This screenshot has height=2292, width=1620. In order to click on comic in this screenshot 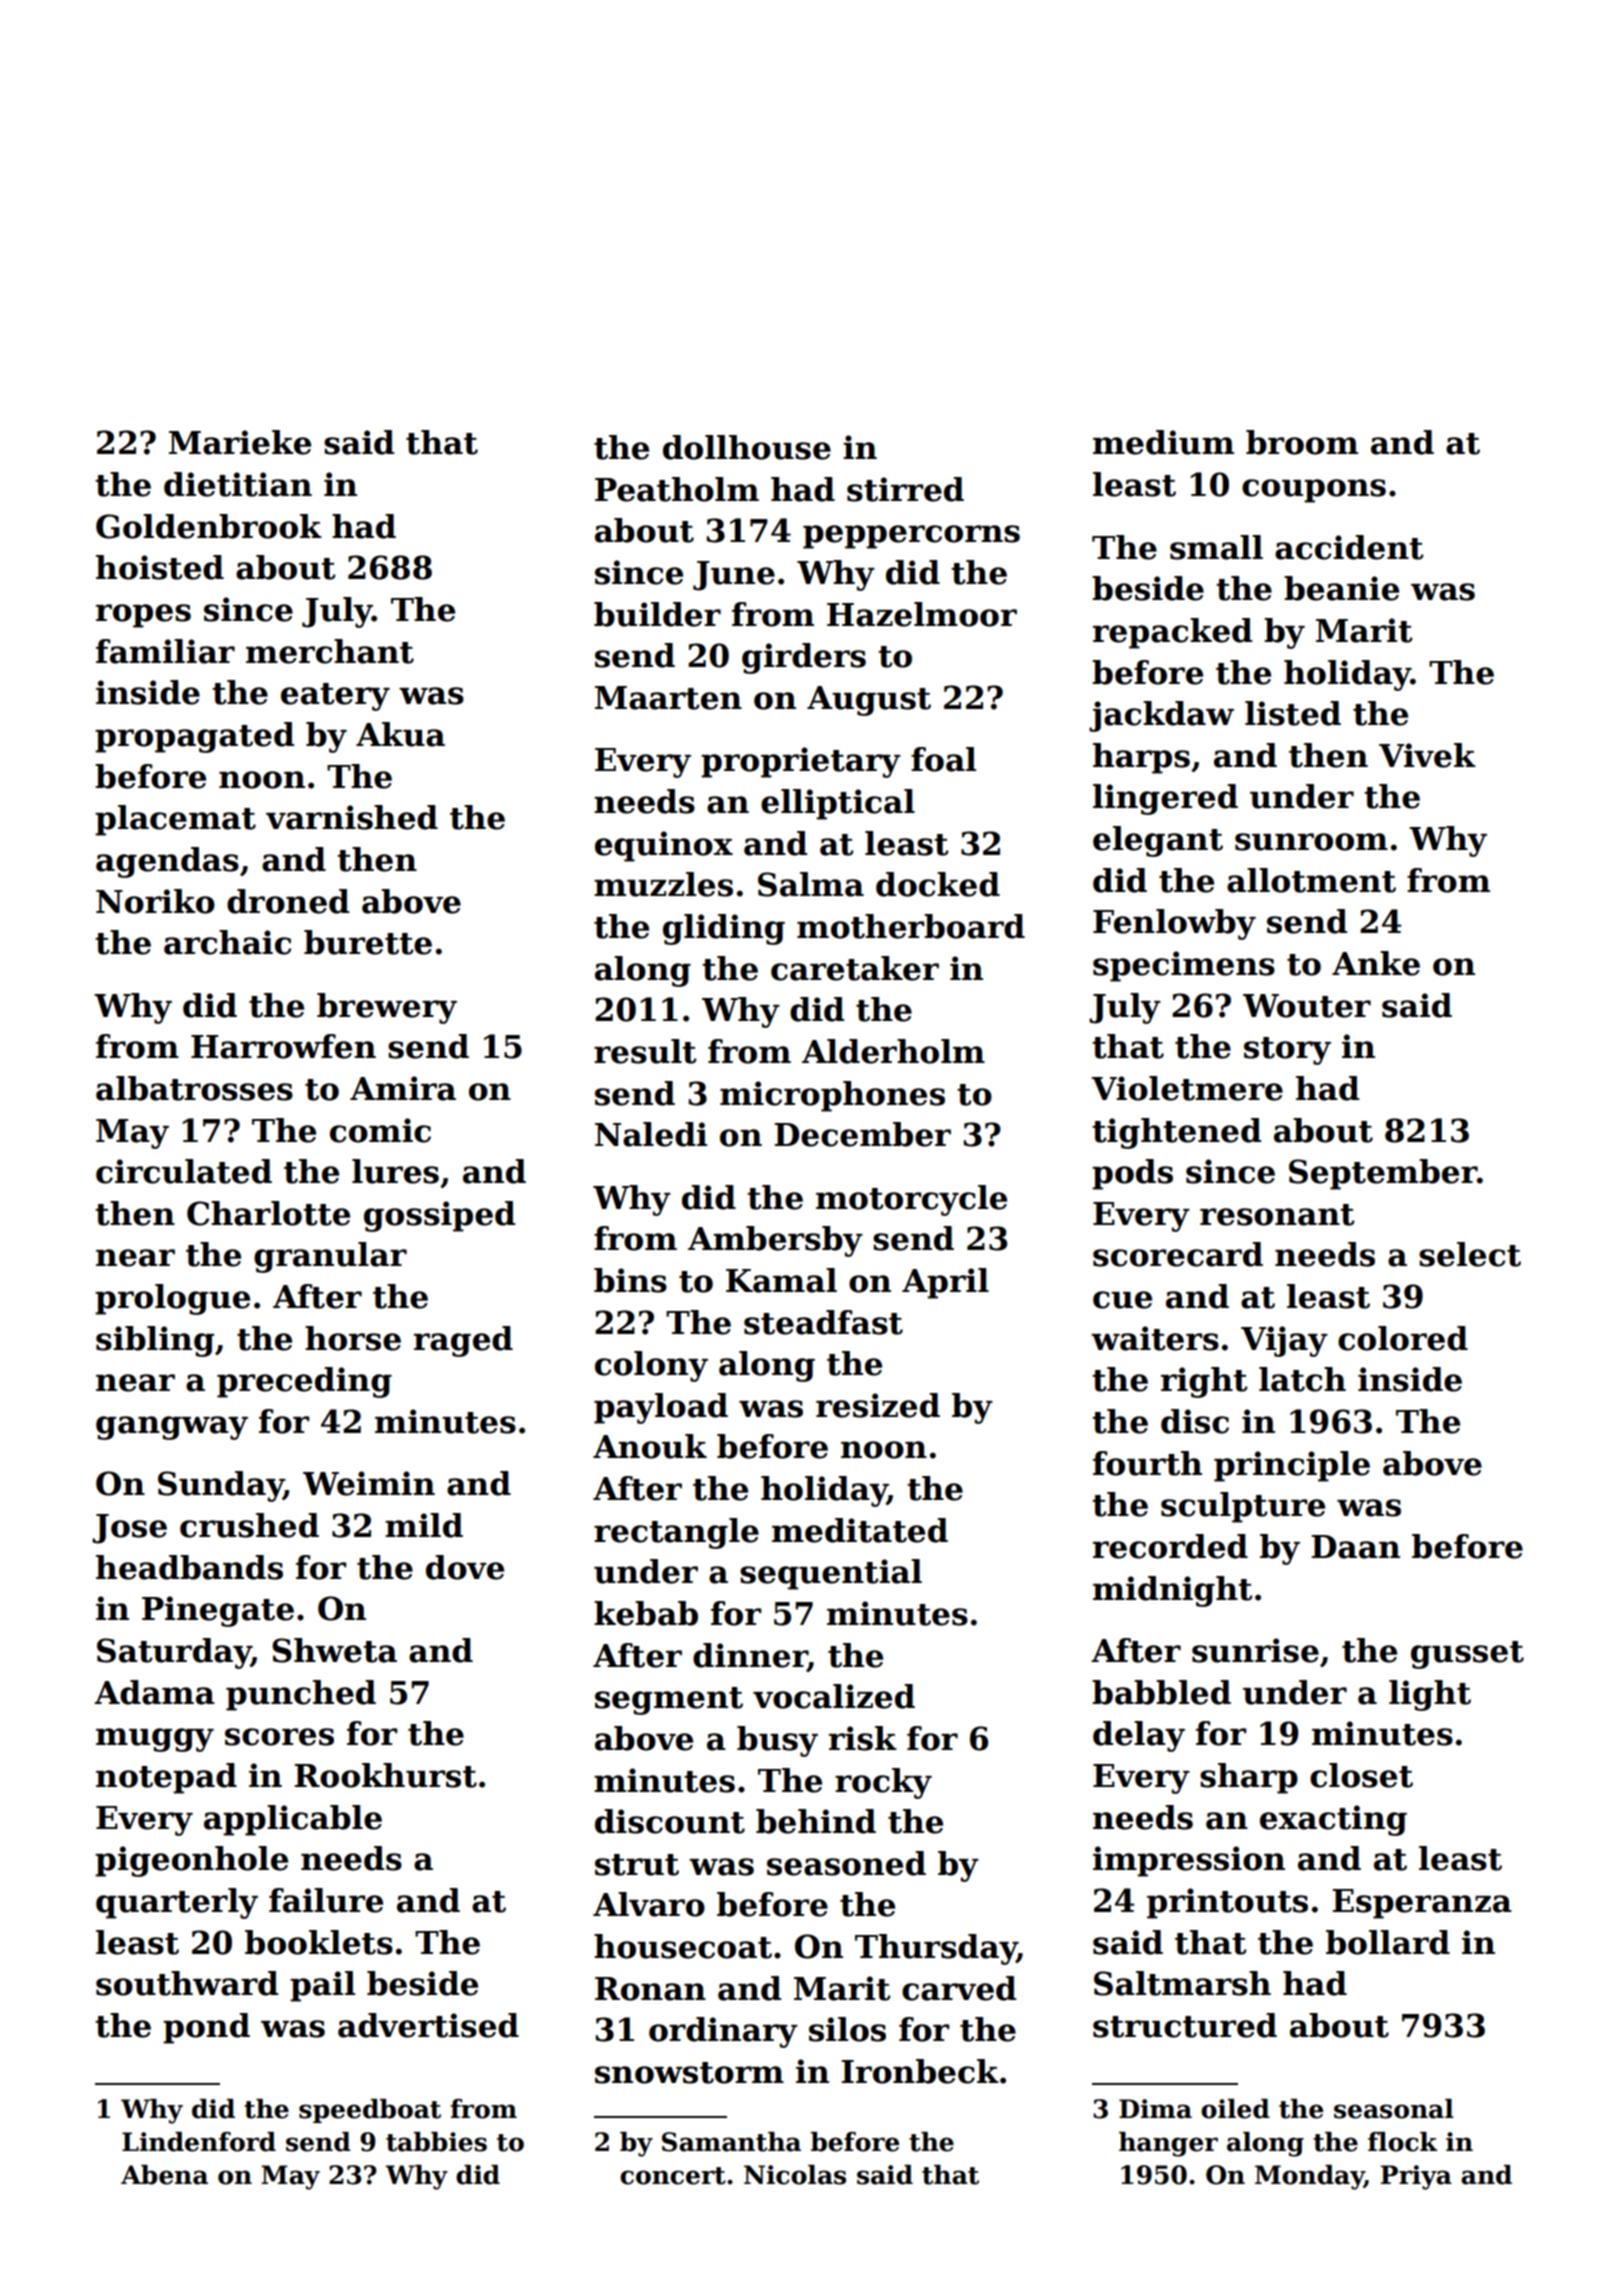, I will do `click(380, 1130)`.
